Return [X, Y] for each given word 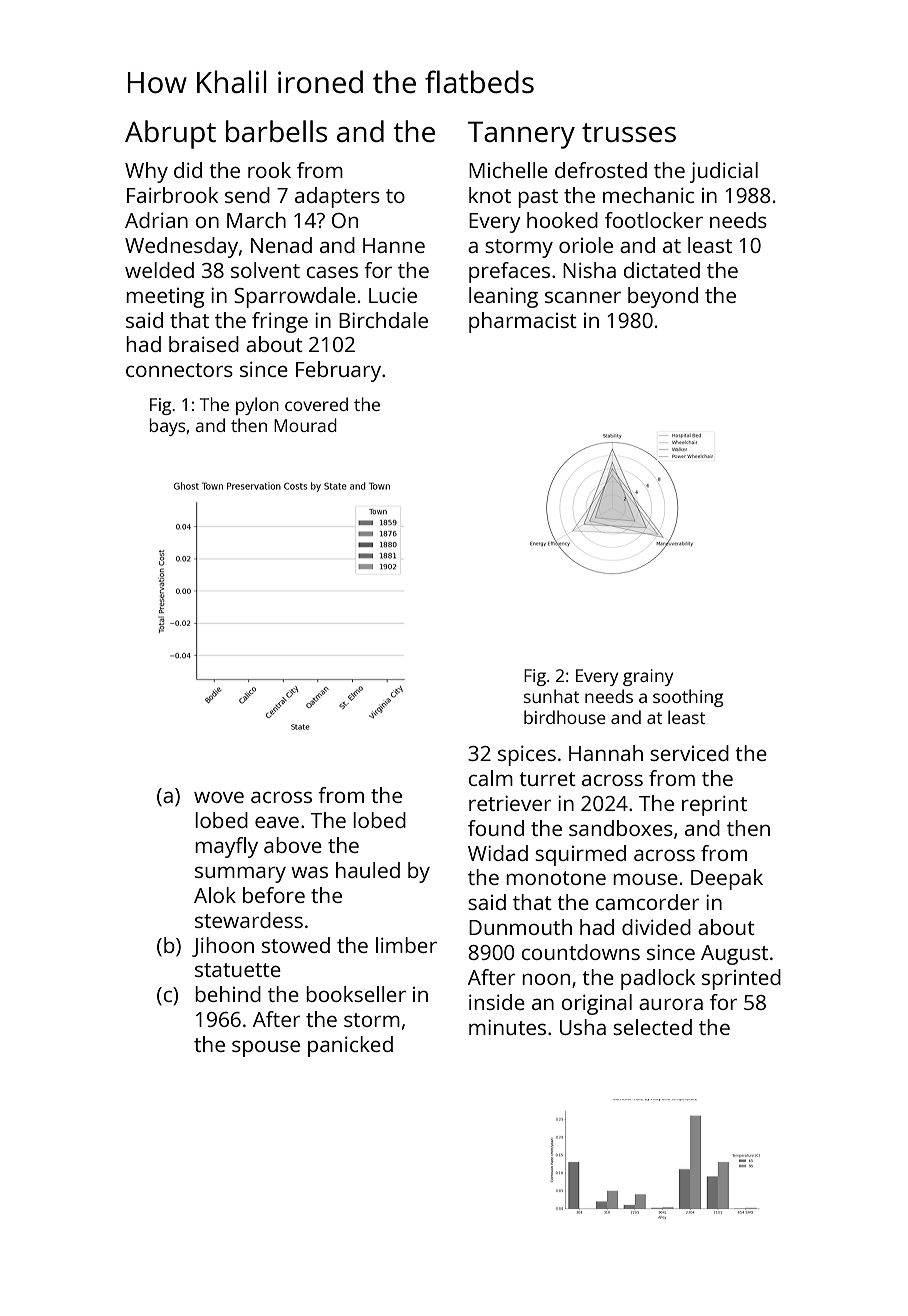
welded [159, 270]
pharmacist [523, 322]
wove [219, 797]
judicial [724, 172]
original [596, 1004]
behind [228, 994]
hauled [368, 870]
